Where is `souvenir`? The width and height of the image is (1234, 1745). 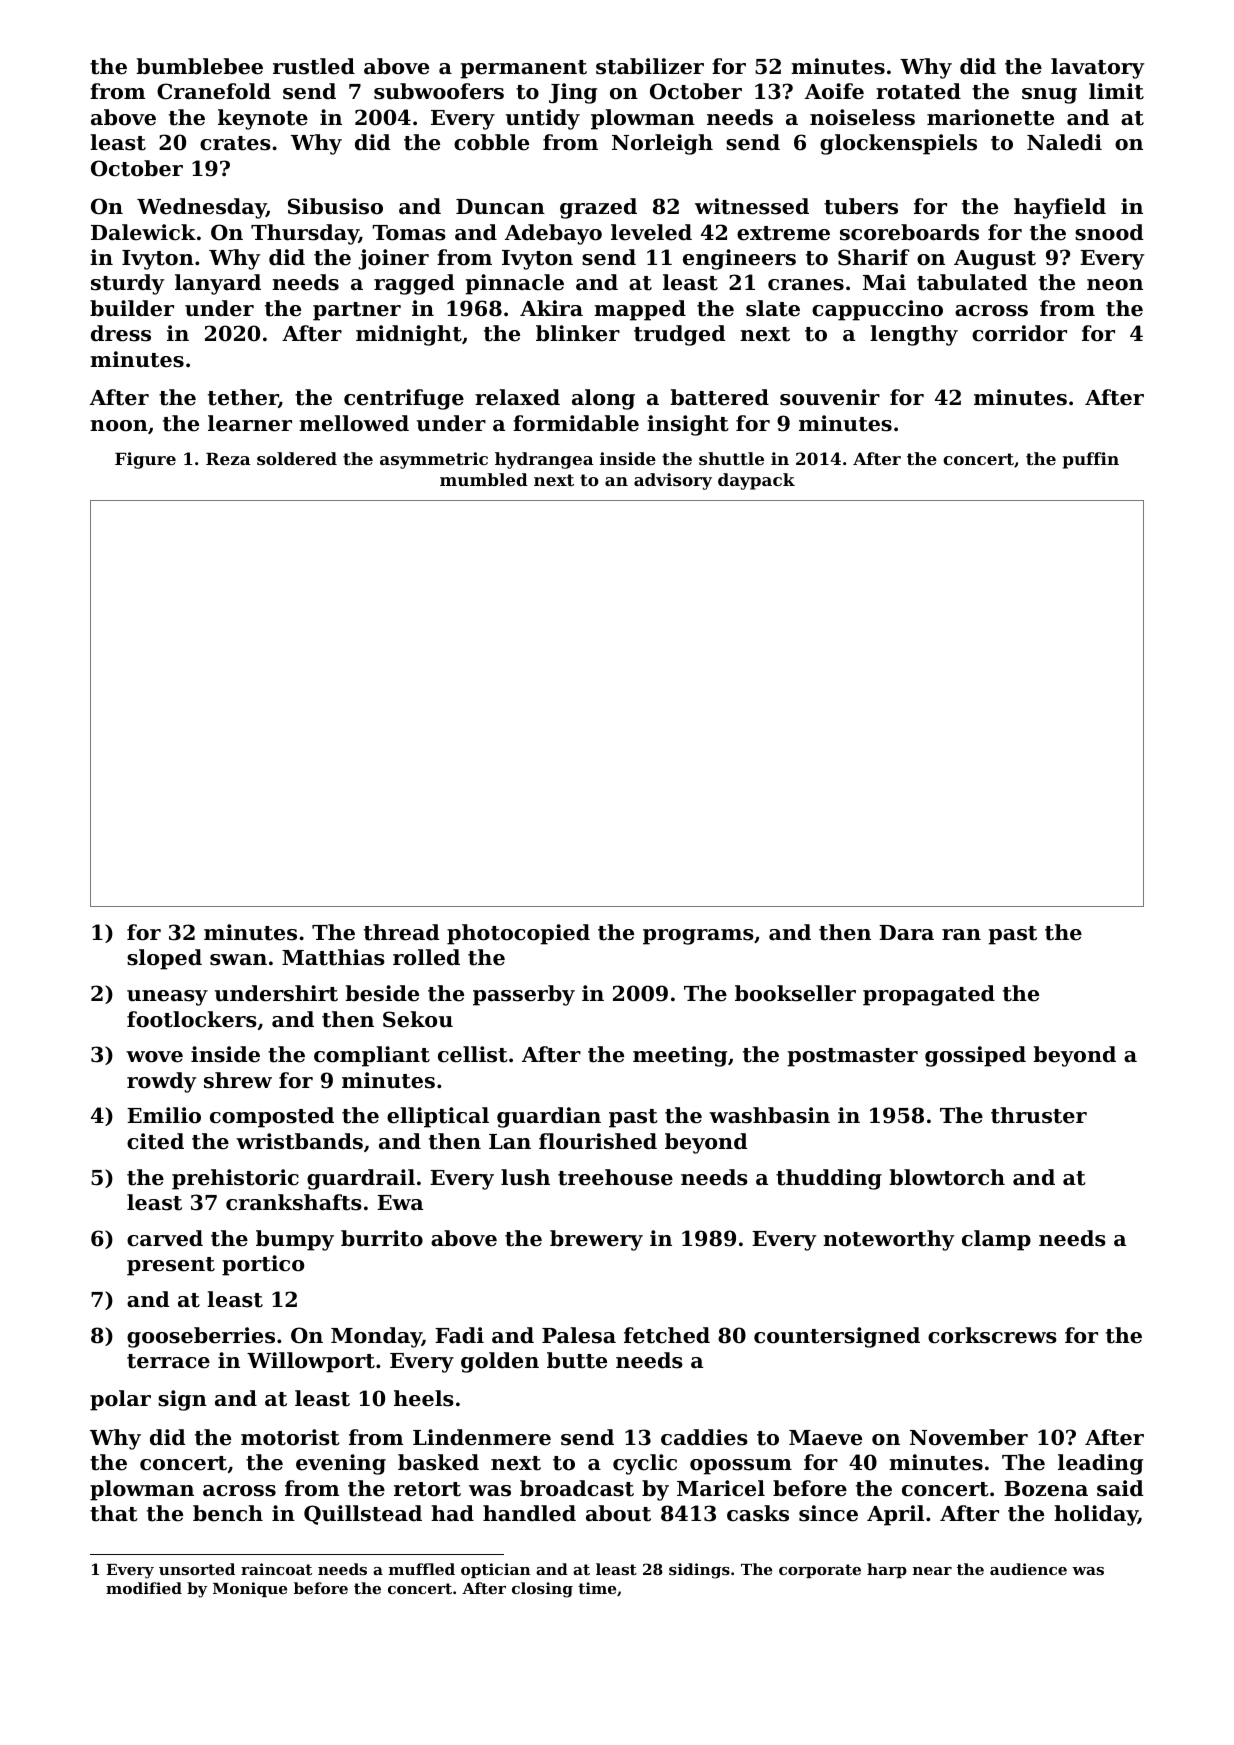 souvenir is located at coordinates (830, 397).
